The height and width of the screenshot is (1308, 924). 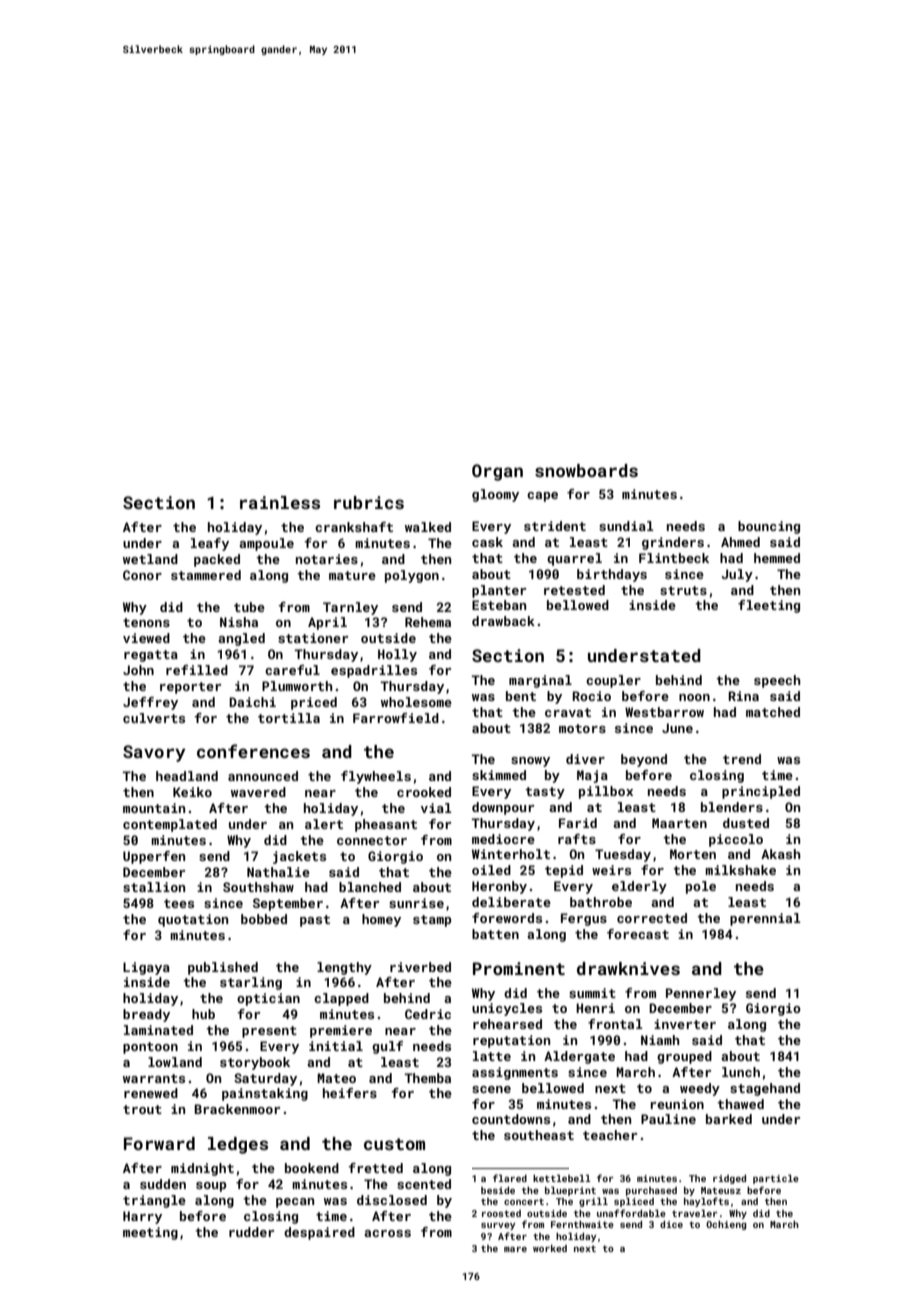 What do you see at coordinates (740, 542) in the screenshot?
I see `Ahmed` at bounding box center [740, 542].
